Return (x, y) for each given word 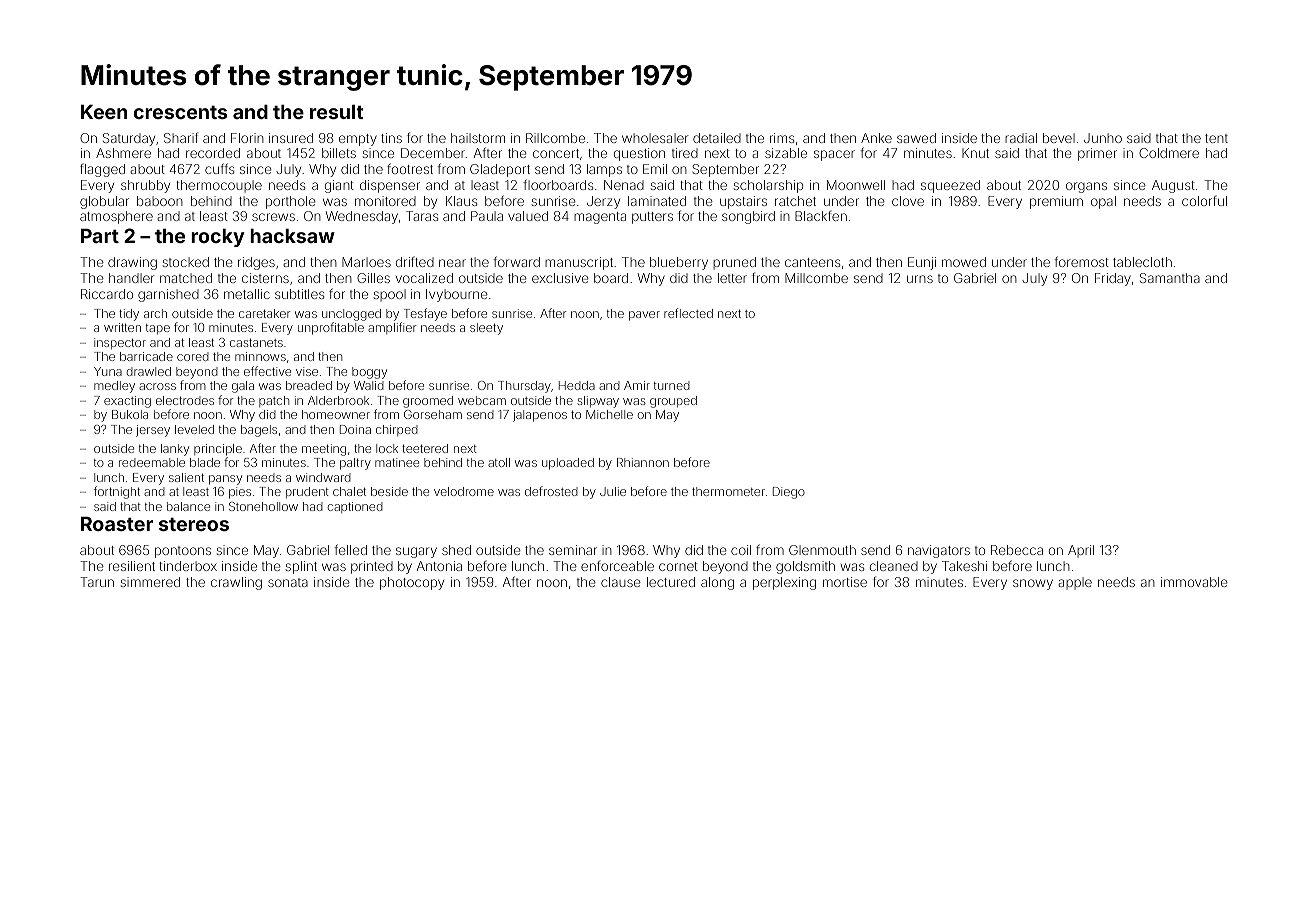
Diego (789, 493)
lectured (671, 582)
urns (920, 279)
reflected (688, 313)
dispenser (390, 186)
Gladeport (500, 170)
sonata (288, 582)
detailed (717, 138)
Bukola (130, 414)
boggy (369, 373)
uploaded (568, 464)
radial (1021, 138)
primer (1097, 154)
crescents (180, 112)
